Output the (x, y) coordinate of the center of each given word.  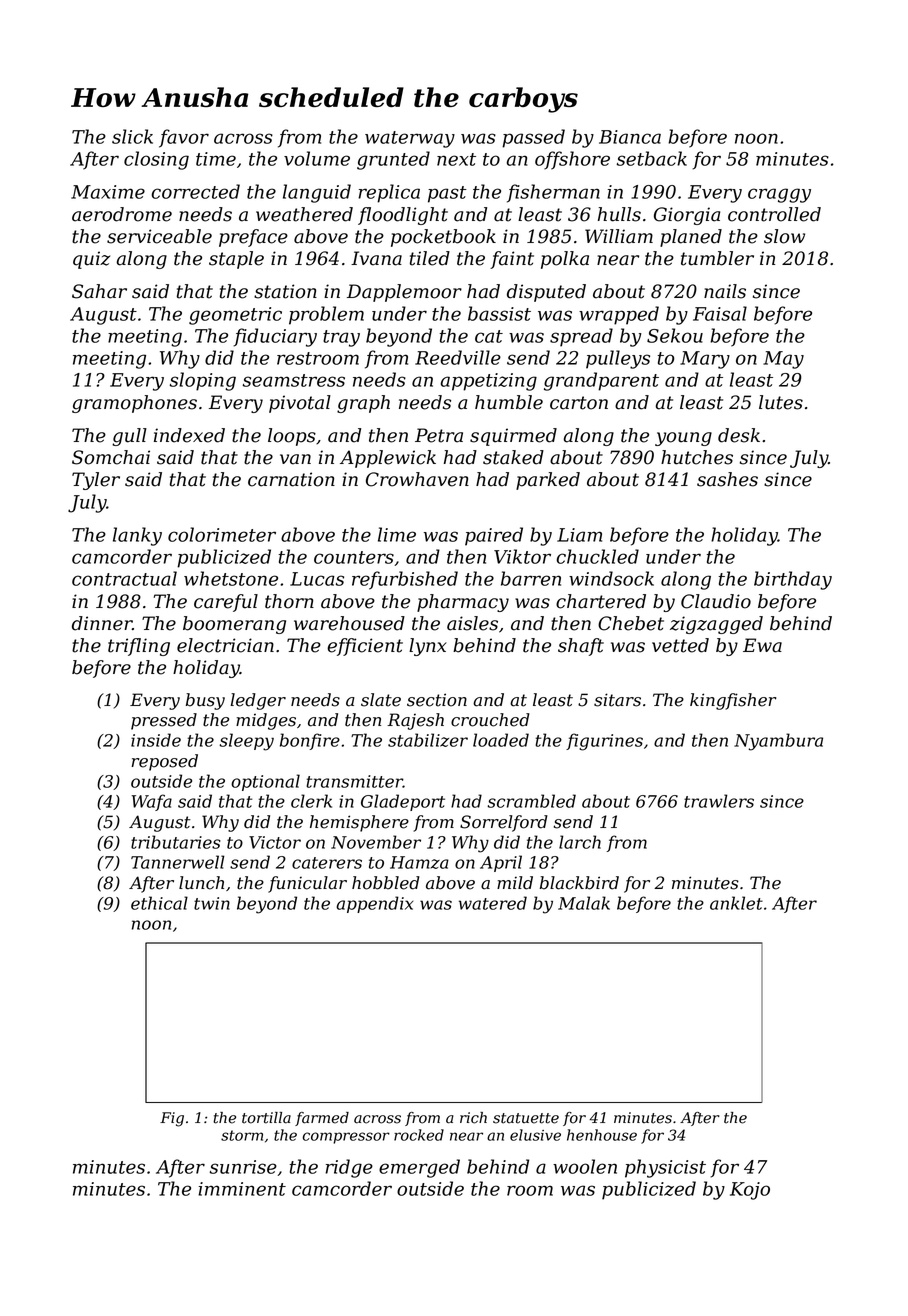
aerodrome (122, 214)
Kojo (750, 1191)
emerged (419, 1168)
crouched (490, 720)
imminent (242, 1189)
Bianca (630, 137)
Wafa (152, 802)
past (447, 194)
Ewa (762, 645)
